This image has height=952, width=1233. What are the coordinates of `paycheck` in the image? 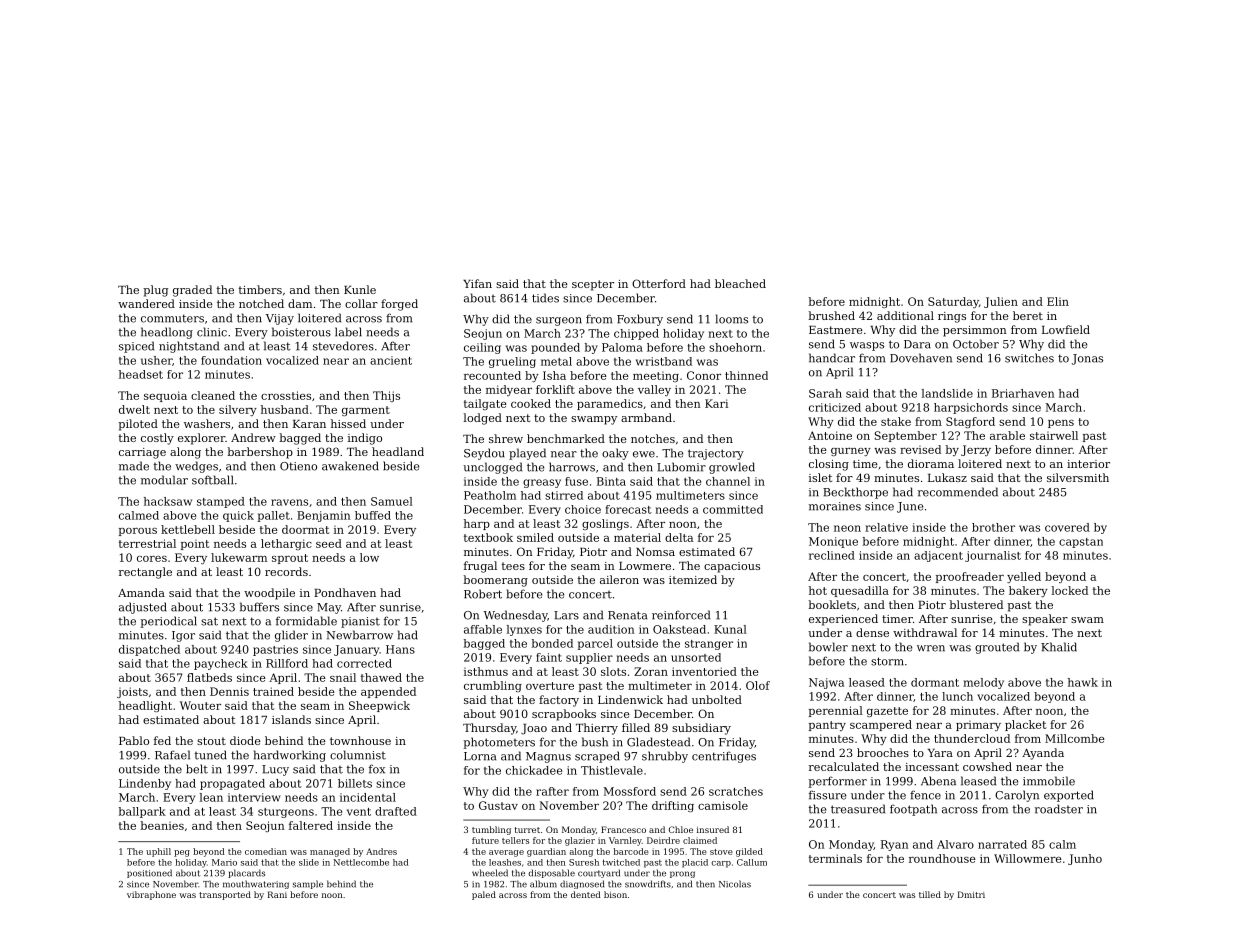 It's located at (221, 664).
